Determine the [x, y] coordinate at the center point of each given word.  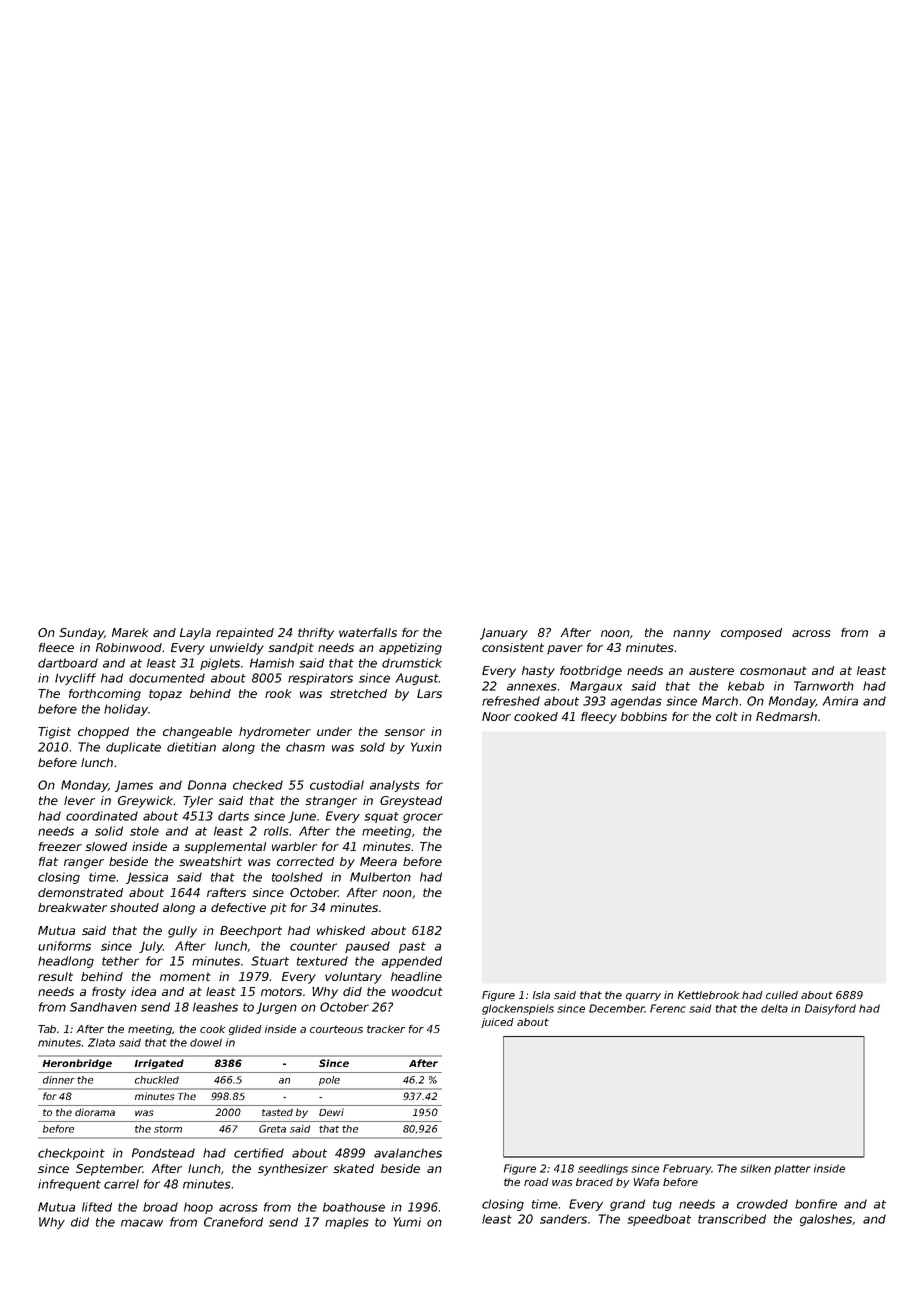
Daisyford [830, 1009]
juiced [497, 1023]
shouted [134, 907]
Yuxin [426, 747]
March [720, 701]
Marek [130, 632]
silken [755, 1168]
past [412, 947]
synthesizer [293, 1170]
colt [727, 716]
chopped [103, 733]
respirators [320, 679]
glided [245, 1030]
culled [782, 995]
